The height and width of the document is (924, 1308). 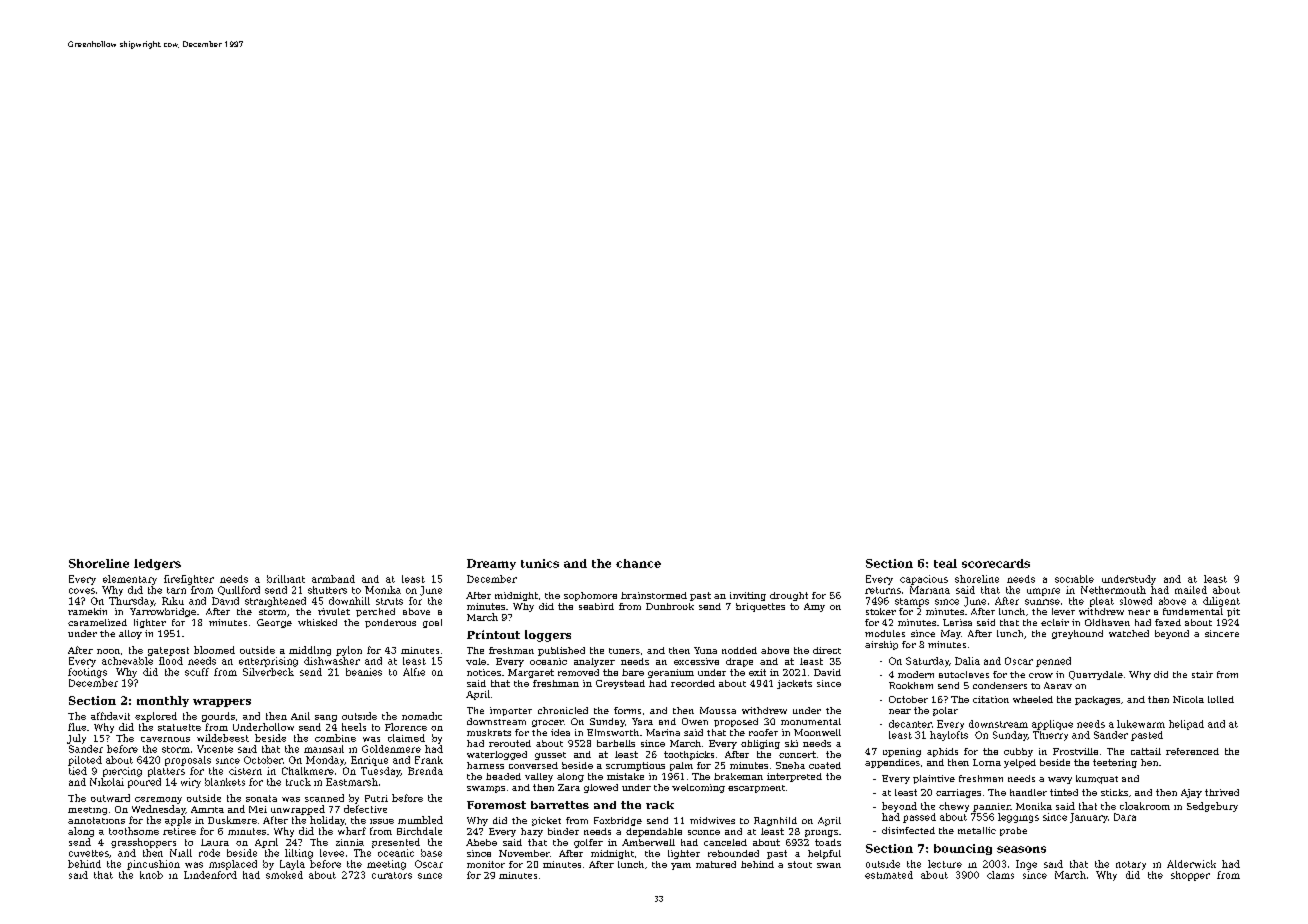 What do you see at coordinates (889, 875) in the document?
I see `estimated` at bounding box center [889, 875].
